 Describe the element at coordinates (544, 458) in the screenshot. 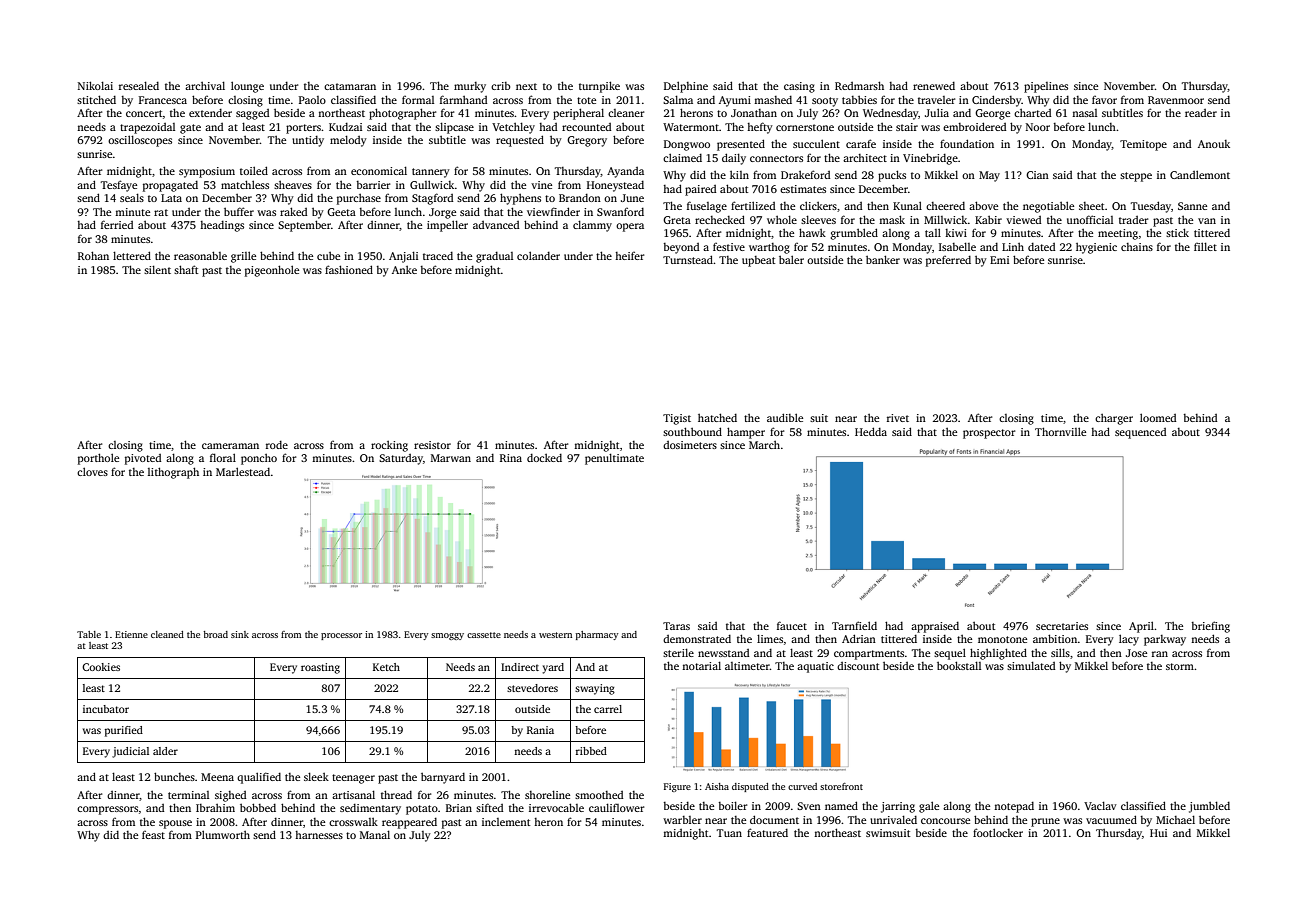

I see `docked` at that location.
